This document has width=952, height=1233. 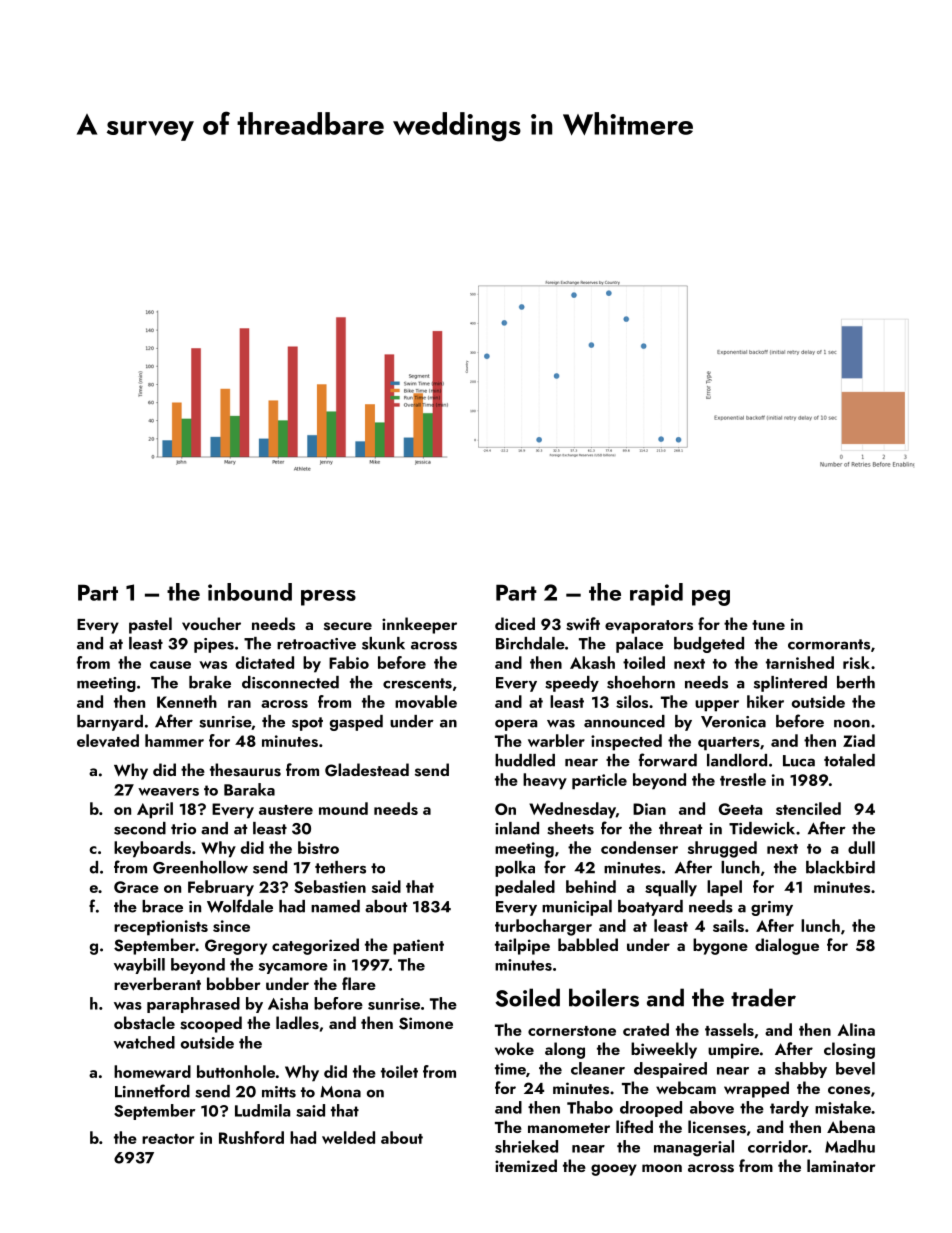 I want to click on boatyard, so click(x=650, y=908).
